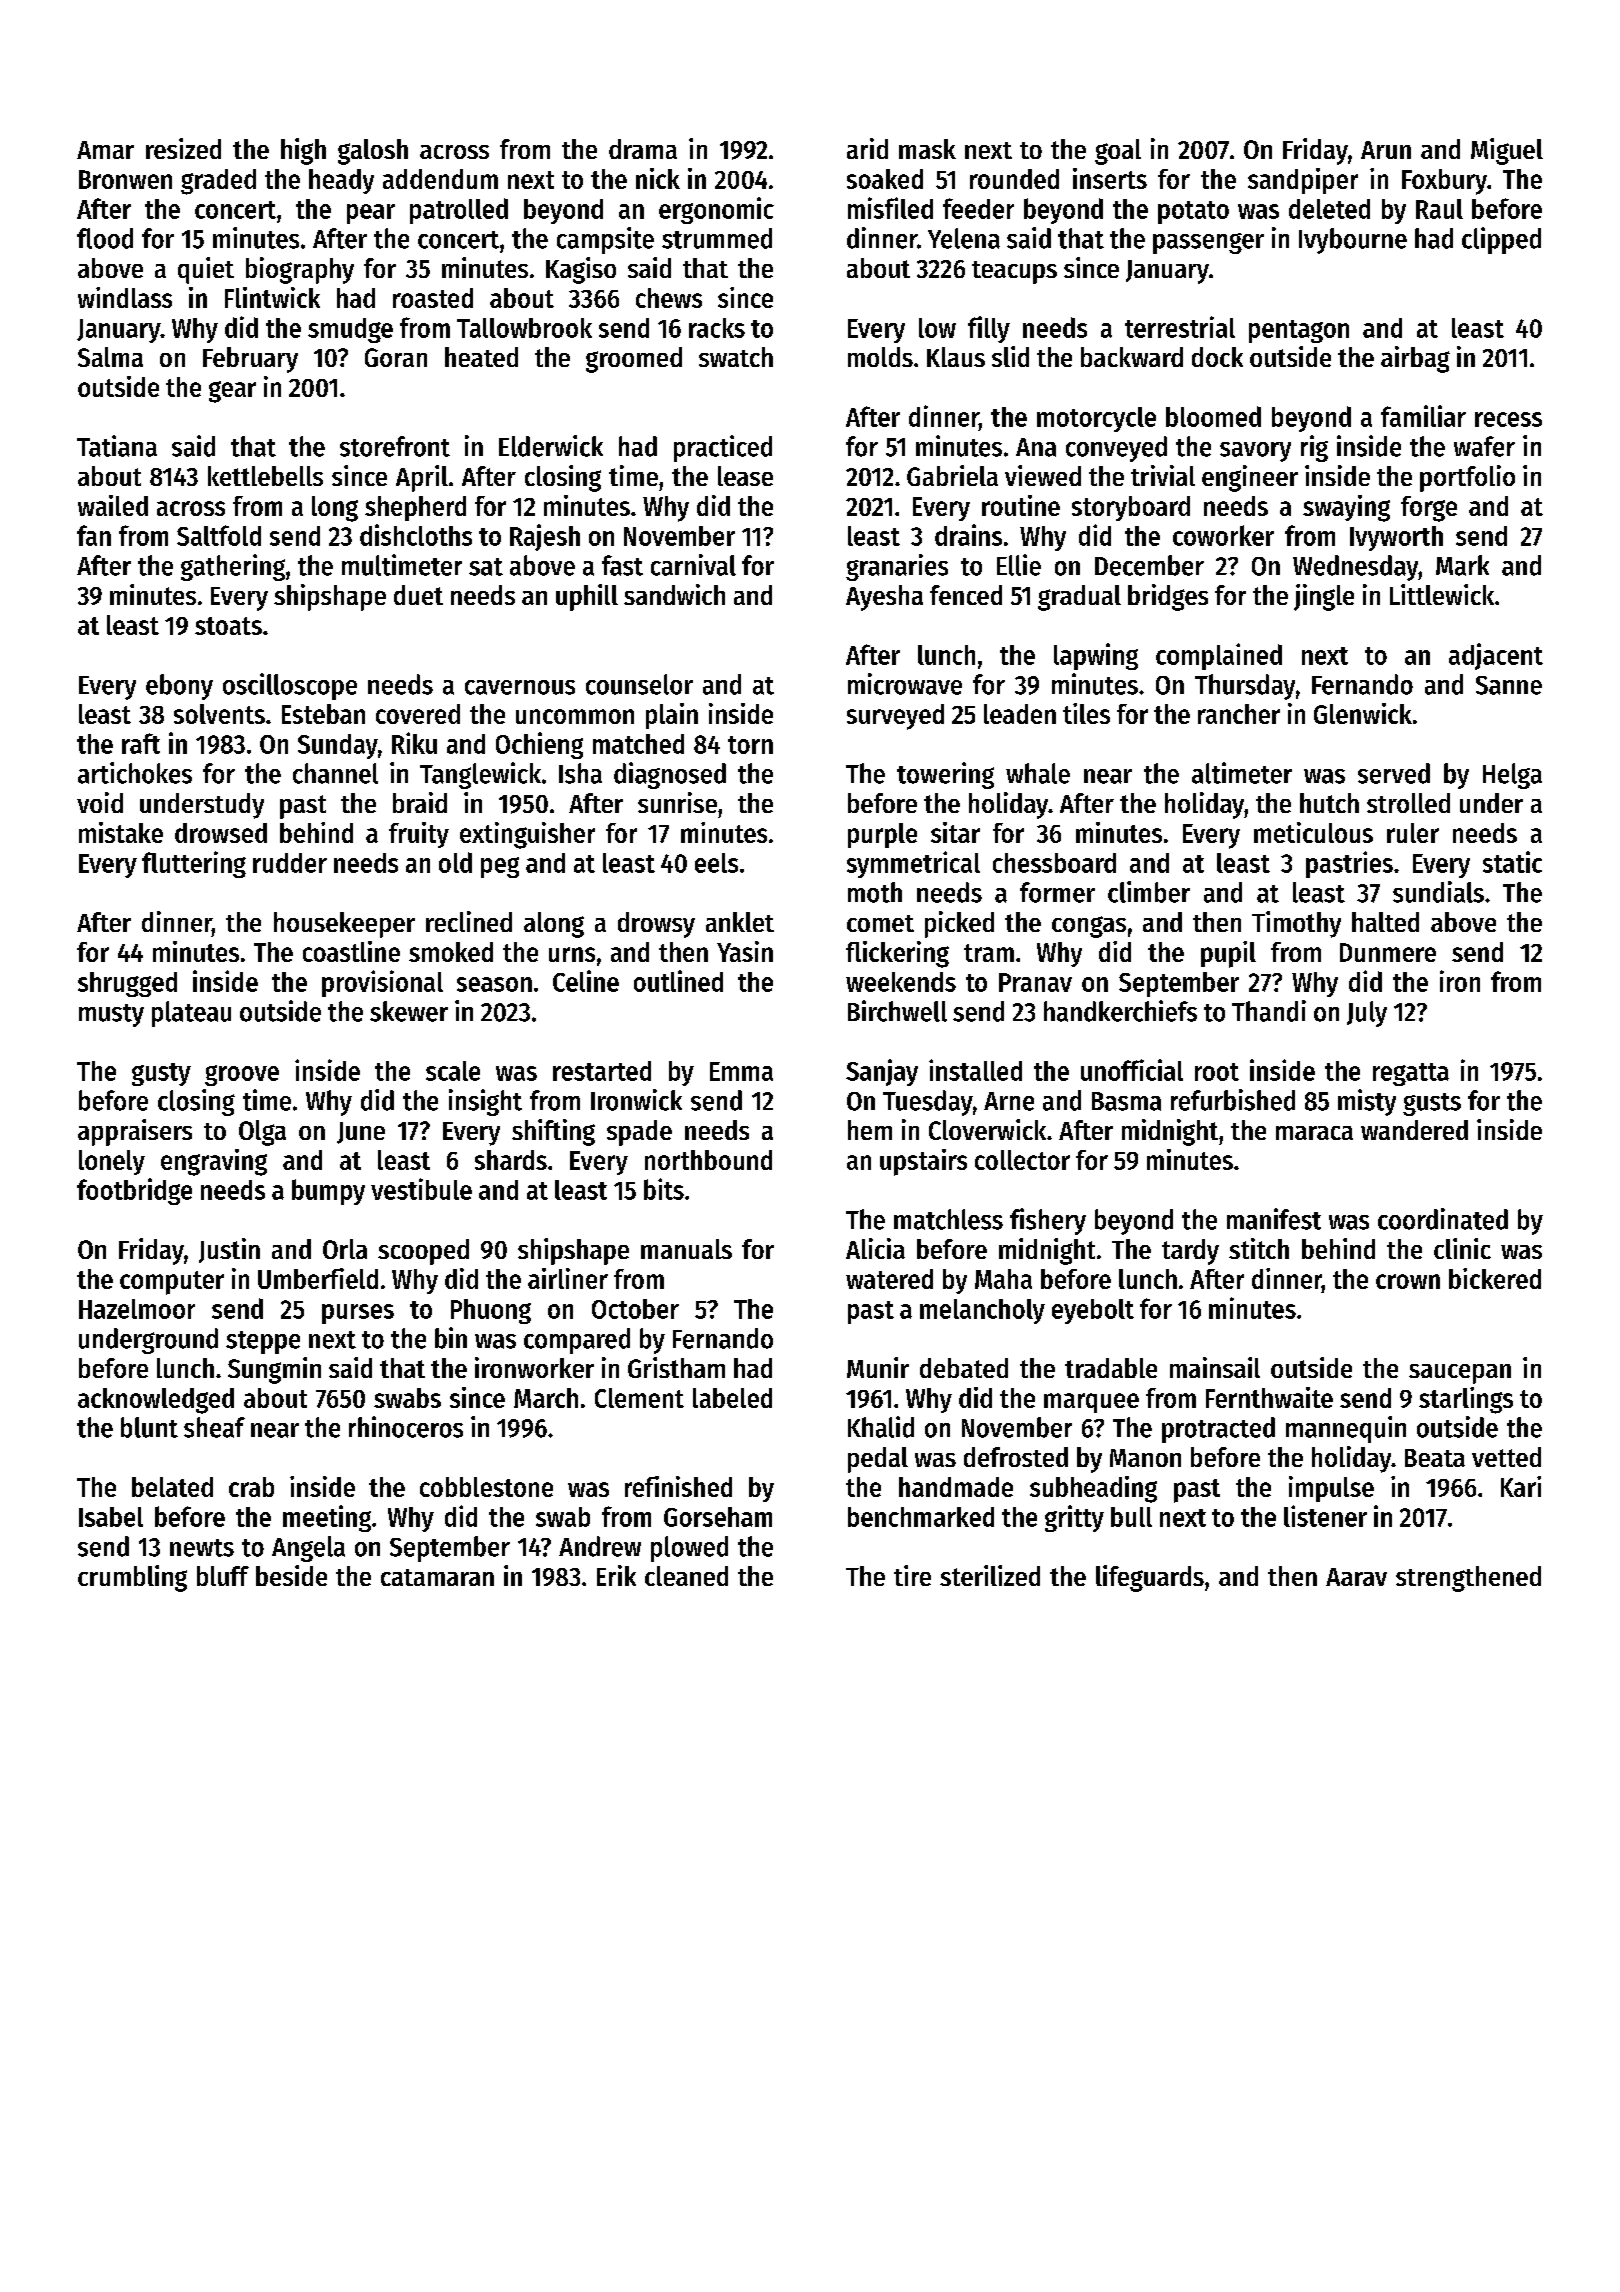 Image resolution: width=1620 pixels, height=2292 pixels. I want to click on Arun, so click(1386, 150).
